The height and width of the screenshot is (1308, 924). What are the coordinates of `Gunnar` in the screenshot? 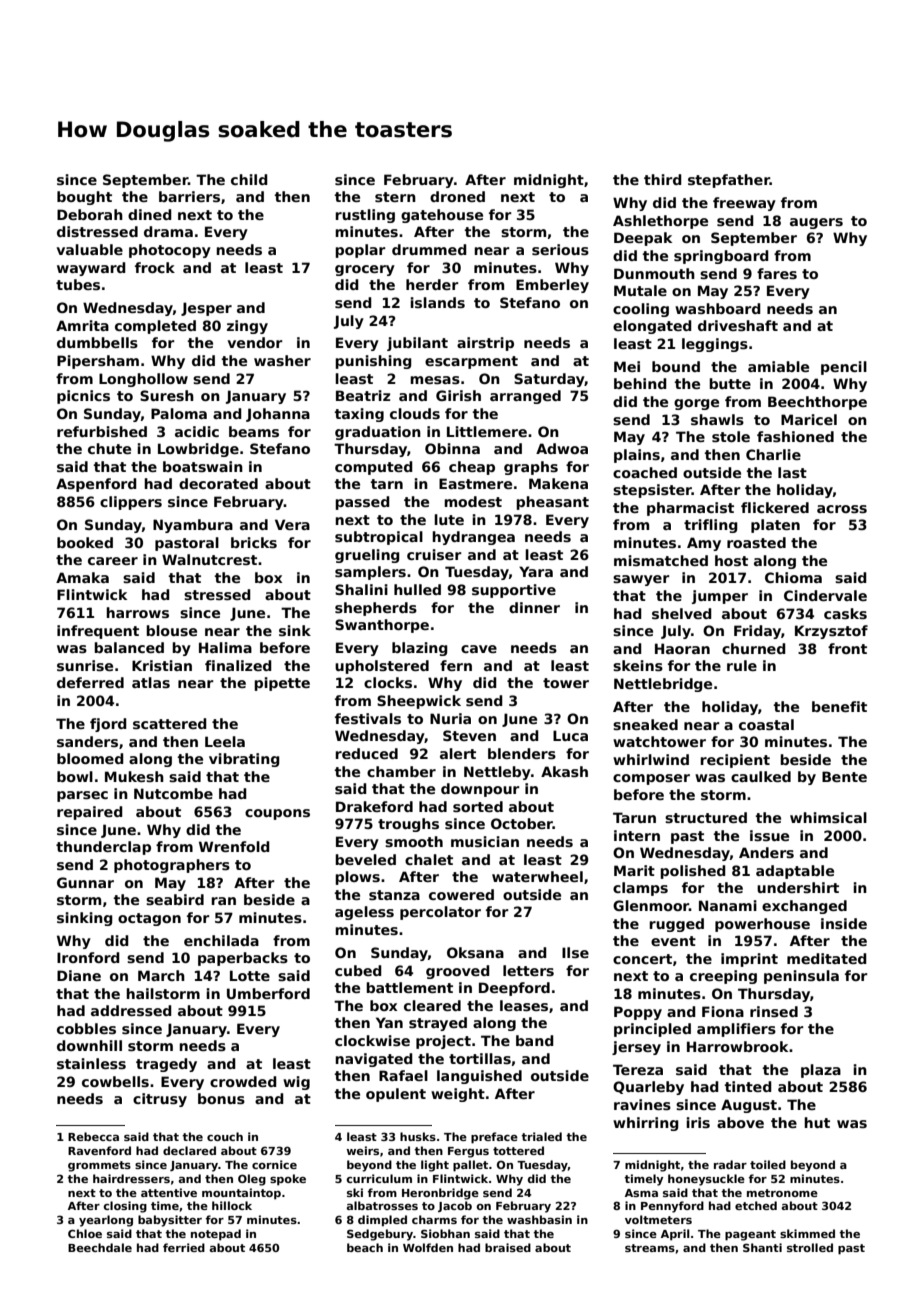 It's located at (85, 882).
